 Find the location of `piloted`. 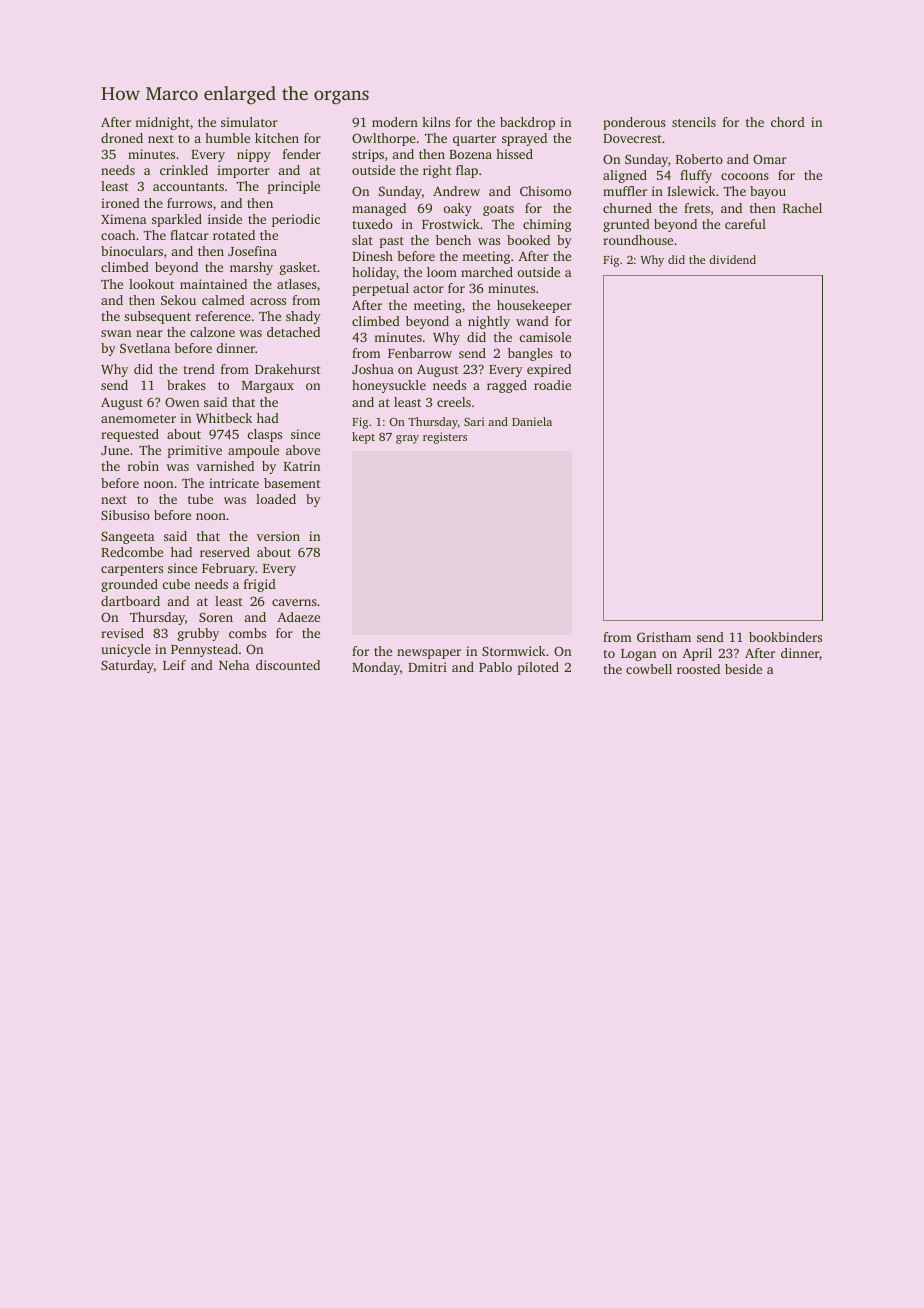

piloted is located at coordinates (538, 668).
